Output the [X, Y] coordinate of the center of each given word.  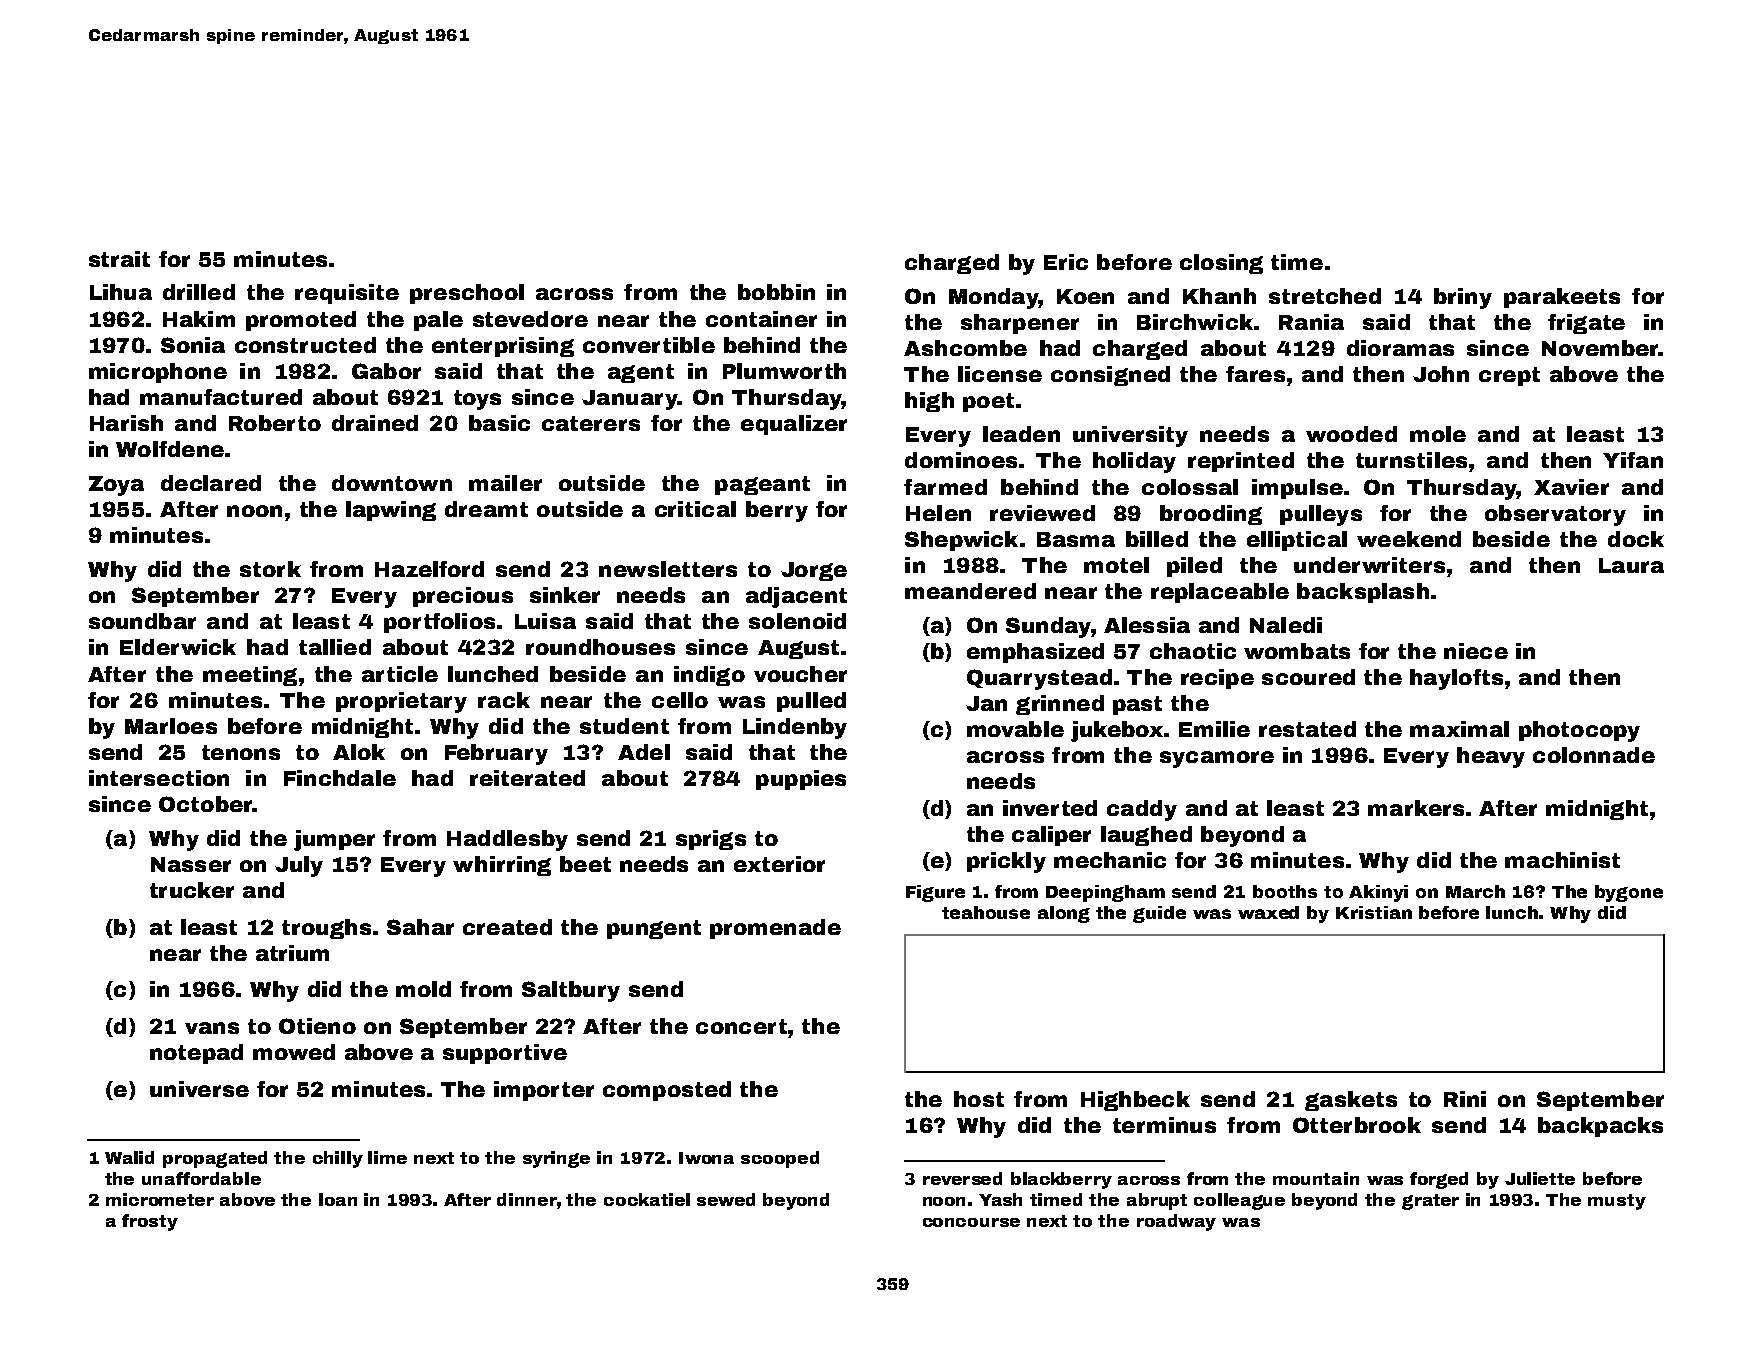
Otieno [317, 1026]
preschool [467, 294]
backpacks [1600, 1127]
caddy [1142, 810]
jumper [334, 840]
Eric [1066, 262]
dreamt [486, 509]
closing [1221, 264]
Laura [1631, 565]
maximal [1459, 729]
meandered [970, 591]
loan [338, 1199]
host [979, 1099]
